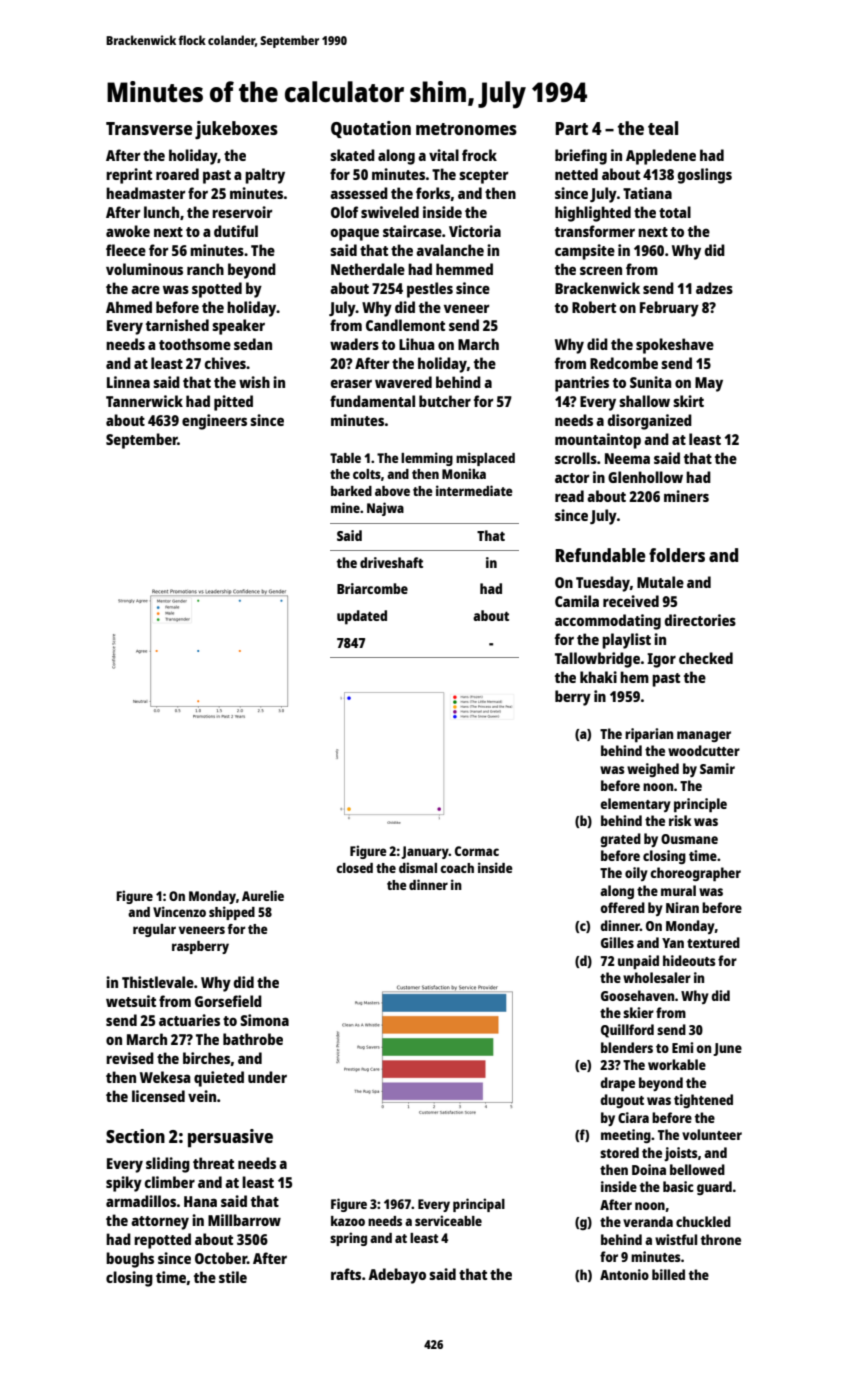 The width and height of the page is (849, 1400). What do you see at coordinates (418, 867) in the page?
I see `dismal` at bounding box center [418, 867].
